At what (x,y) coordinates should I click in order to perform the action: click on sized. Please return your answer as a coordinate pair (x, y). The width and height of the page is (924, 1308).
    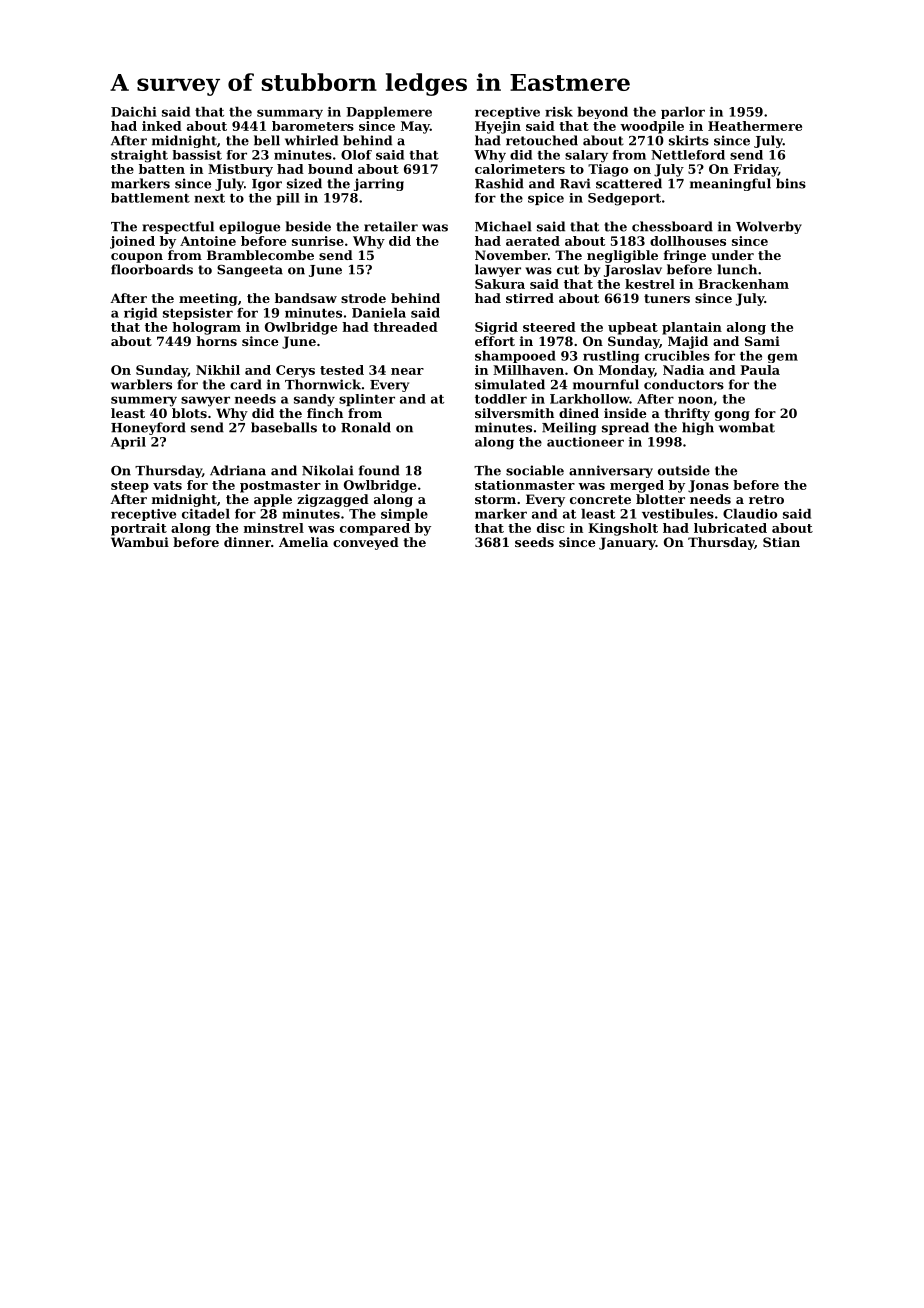
    Looking at the image, I should click on (304, 183).
